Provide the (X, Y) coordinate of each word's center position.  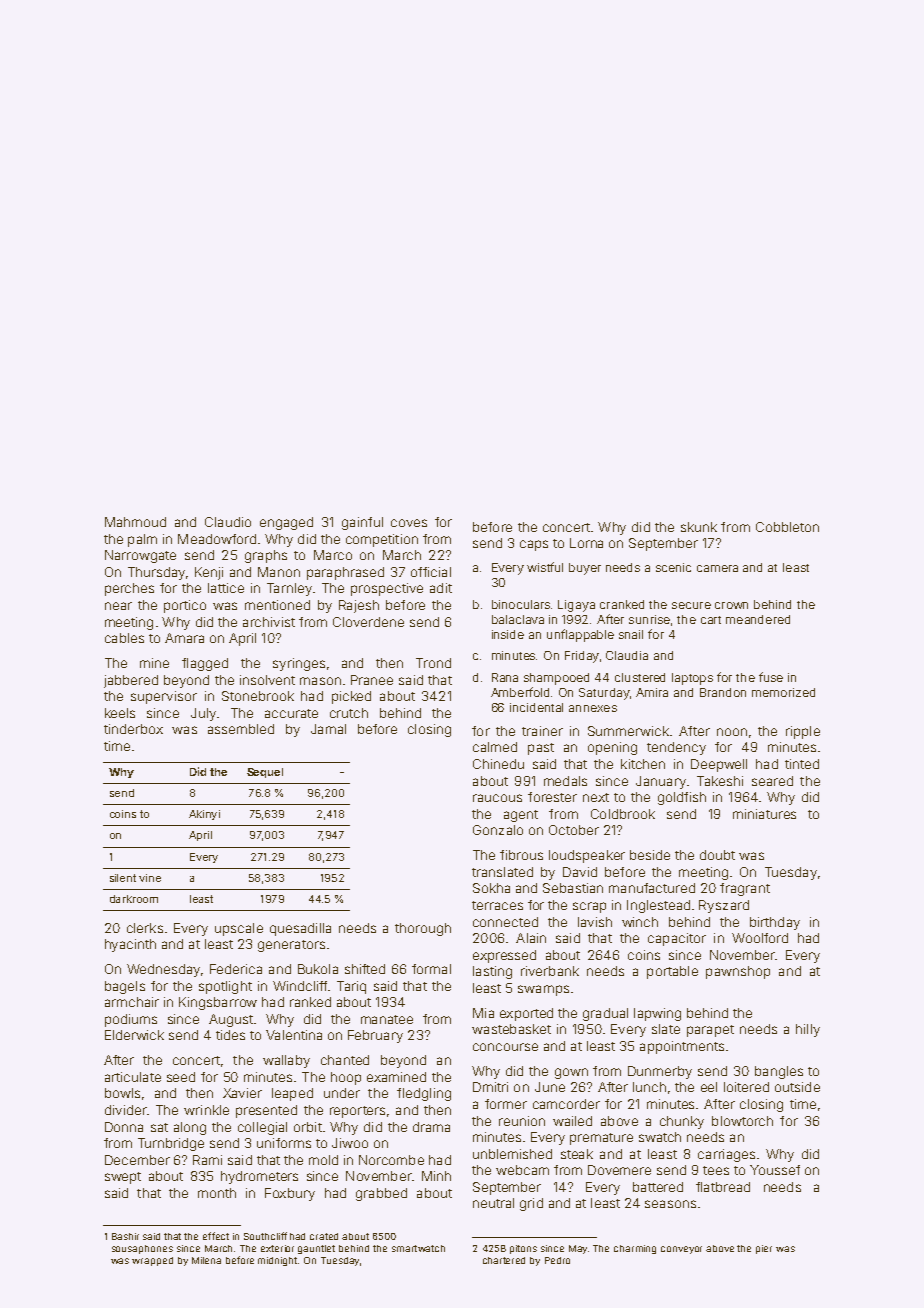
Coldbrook (623, 814)
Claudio (228, 522)
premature (601, 1139)
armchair (132, 1002)
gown (571, 1073)
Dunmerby (660, 1072)
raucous (497, 798)
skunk (699, 527)
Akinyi (204, 815)
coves (409, 523)
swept (123, 1178)
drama (431, 1127)
